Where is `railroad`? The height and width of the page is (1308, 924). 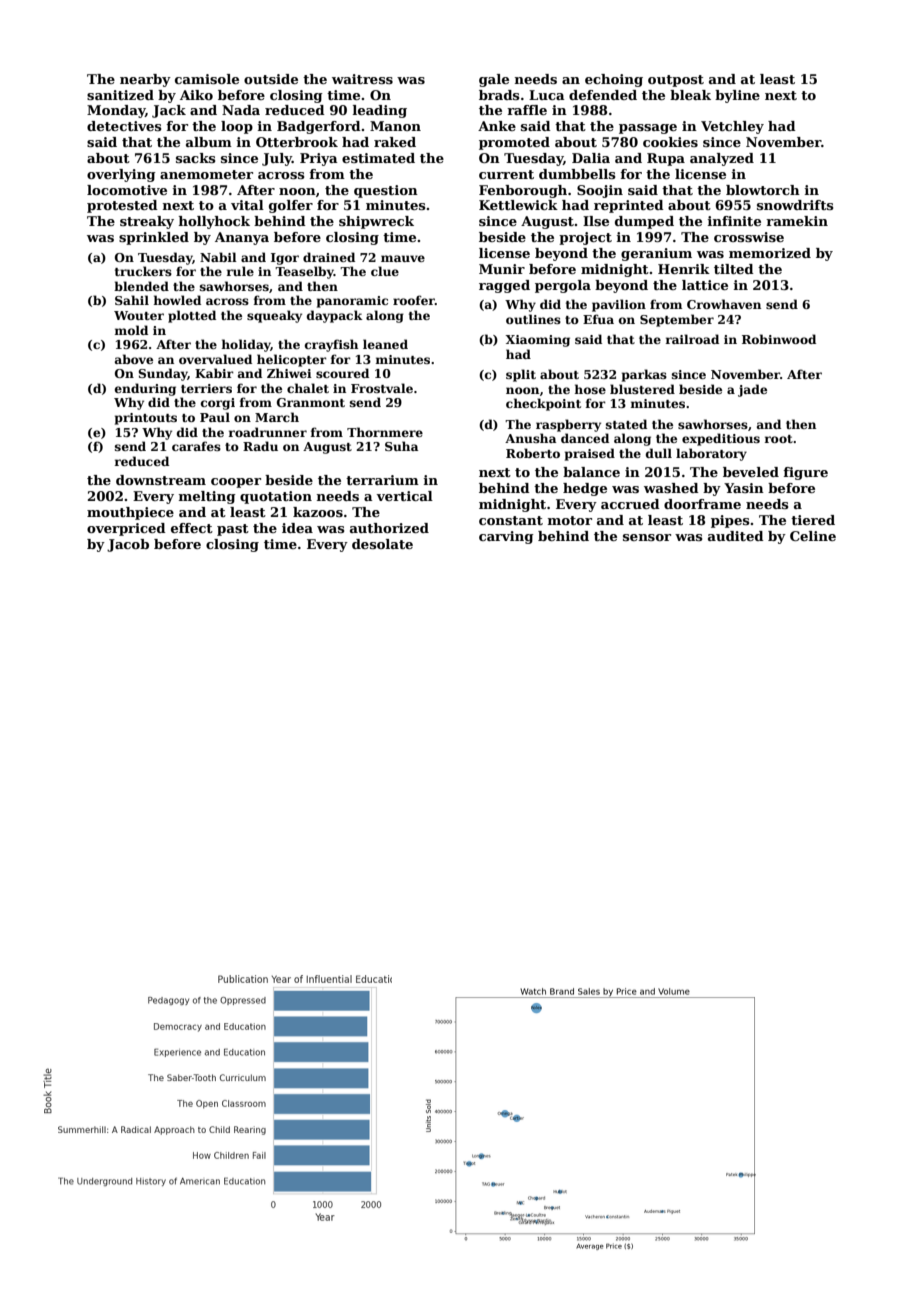
railroad is located at coordinates (692, 339).
